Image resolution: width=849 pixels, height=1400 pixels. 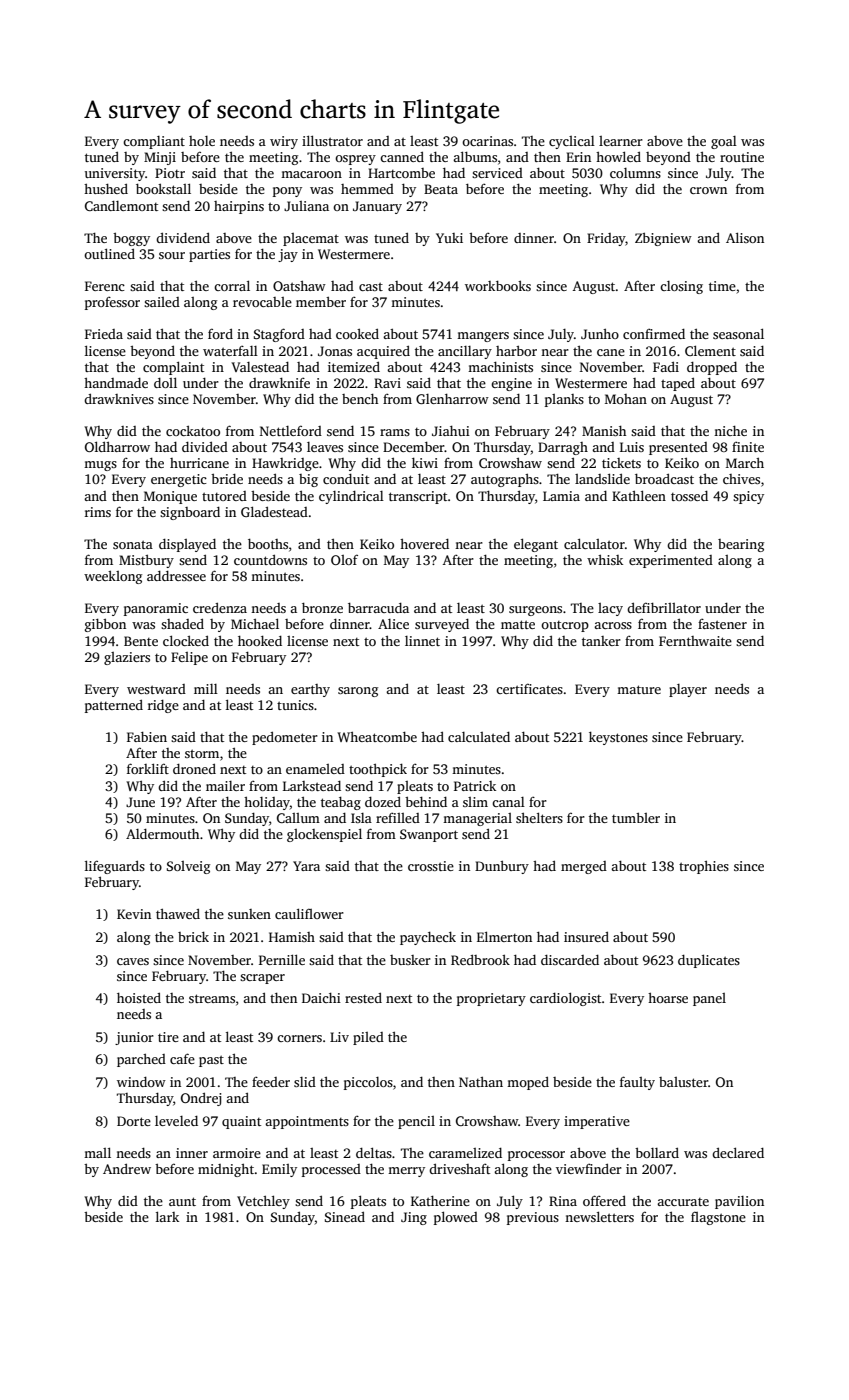 I want to click on declared, so click(x=738, y=1152).
